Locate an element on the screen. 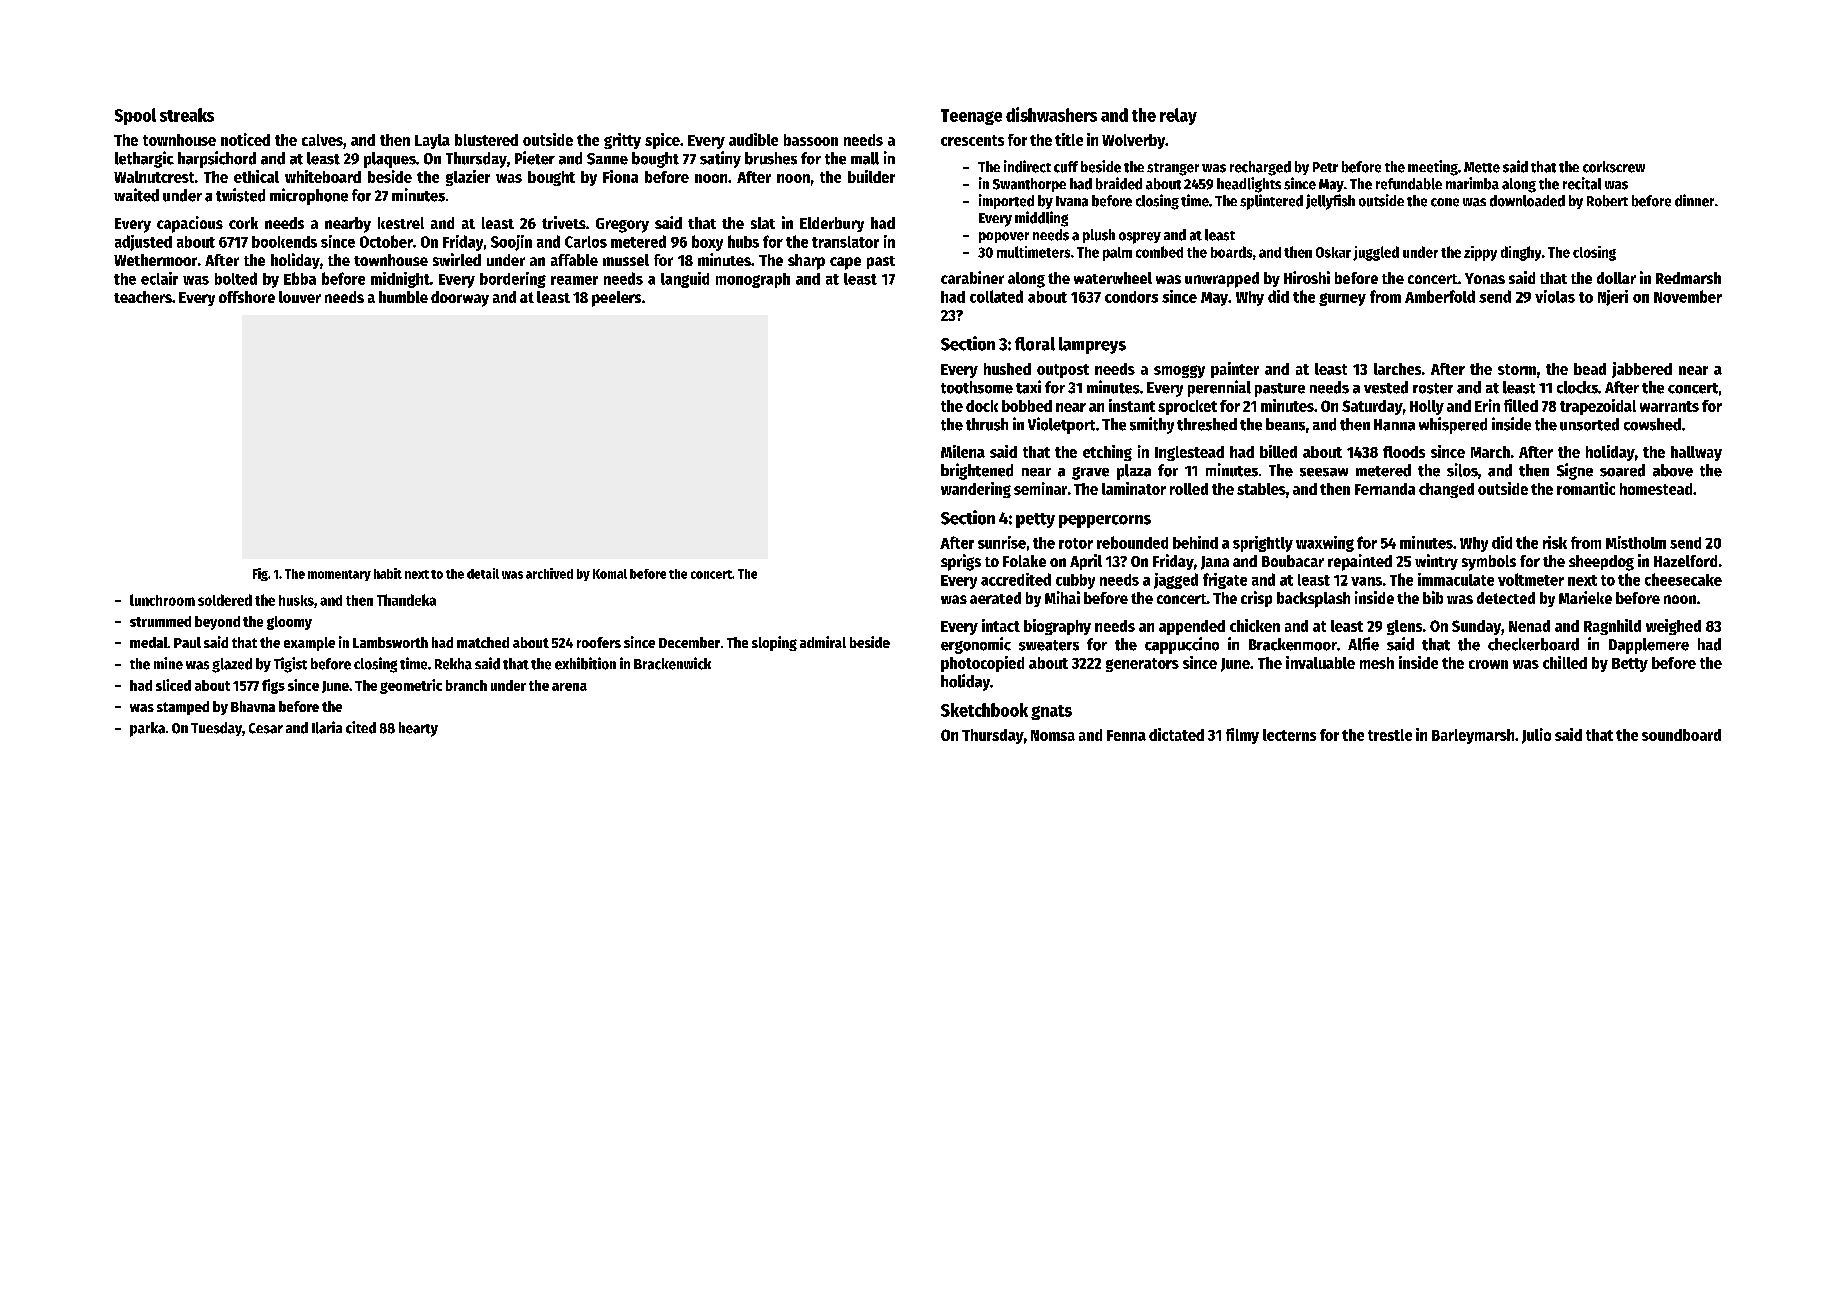 This screenshot has height=1298, width=1836. recital is located at coordinates (1582, 183).
